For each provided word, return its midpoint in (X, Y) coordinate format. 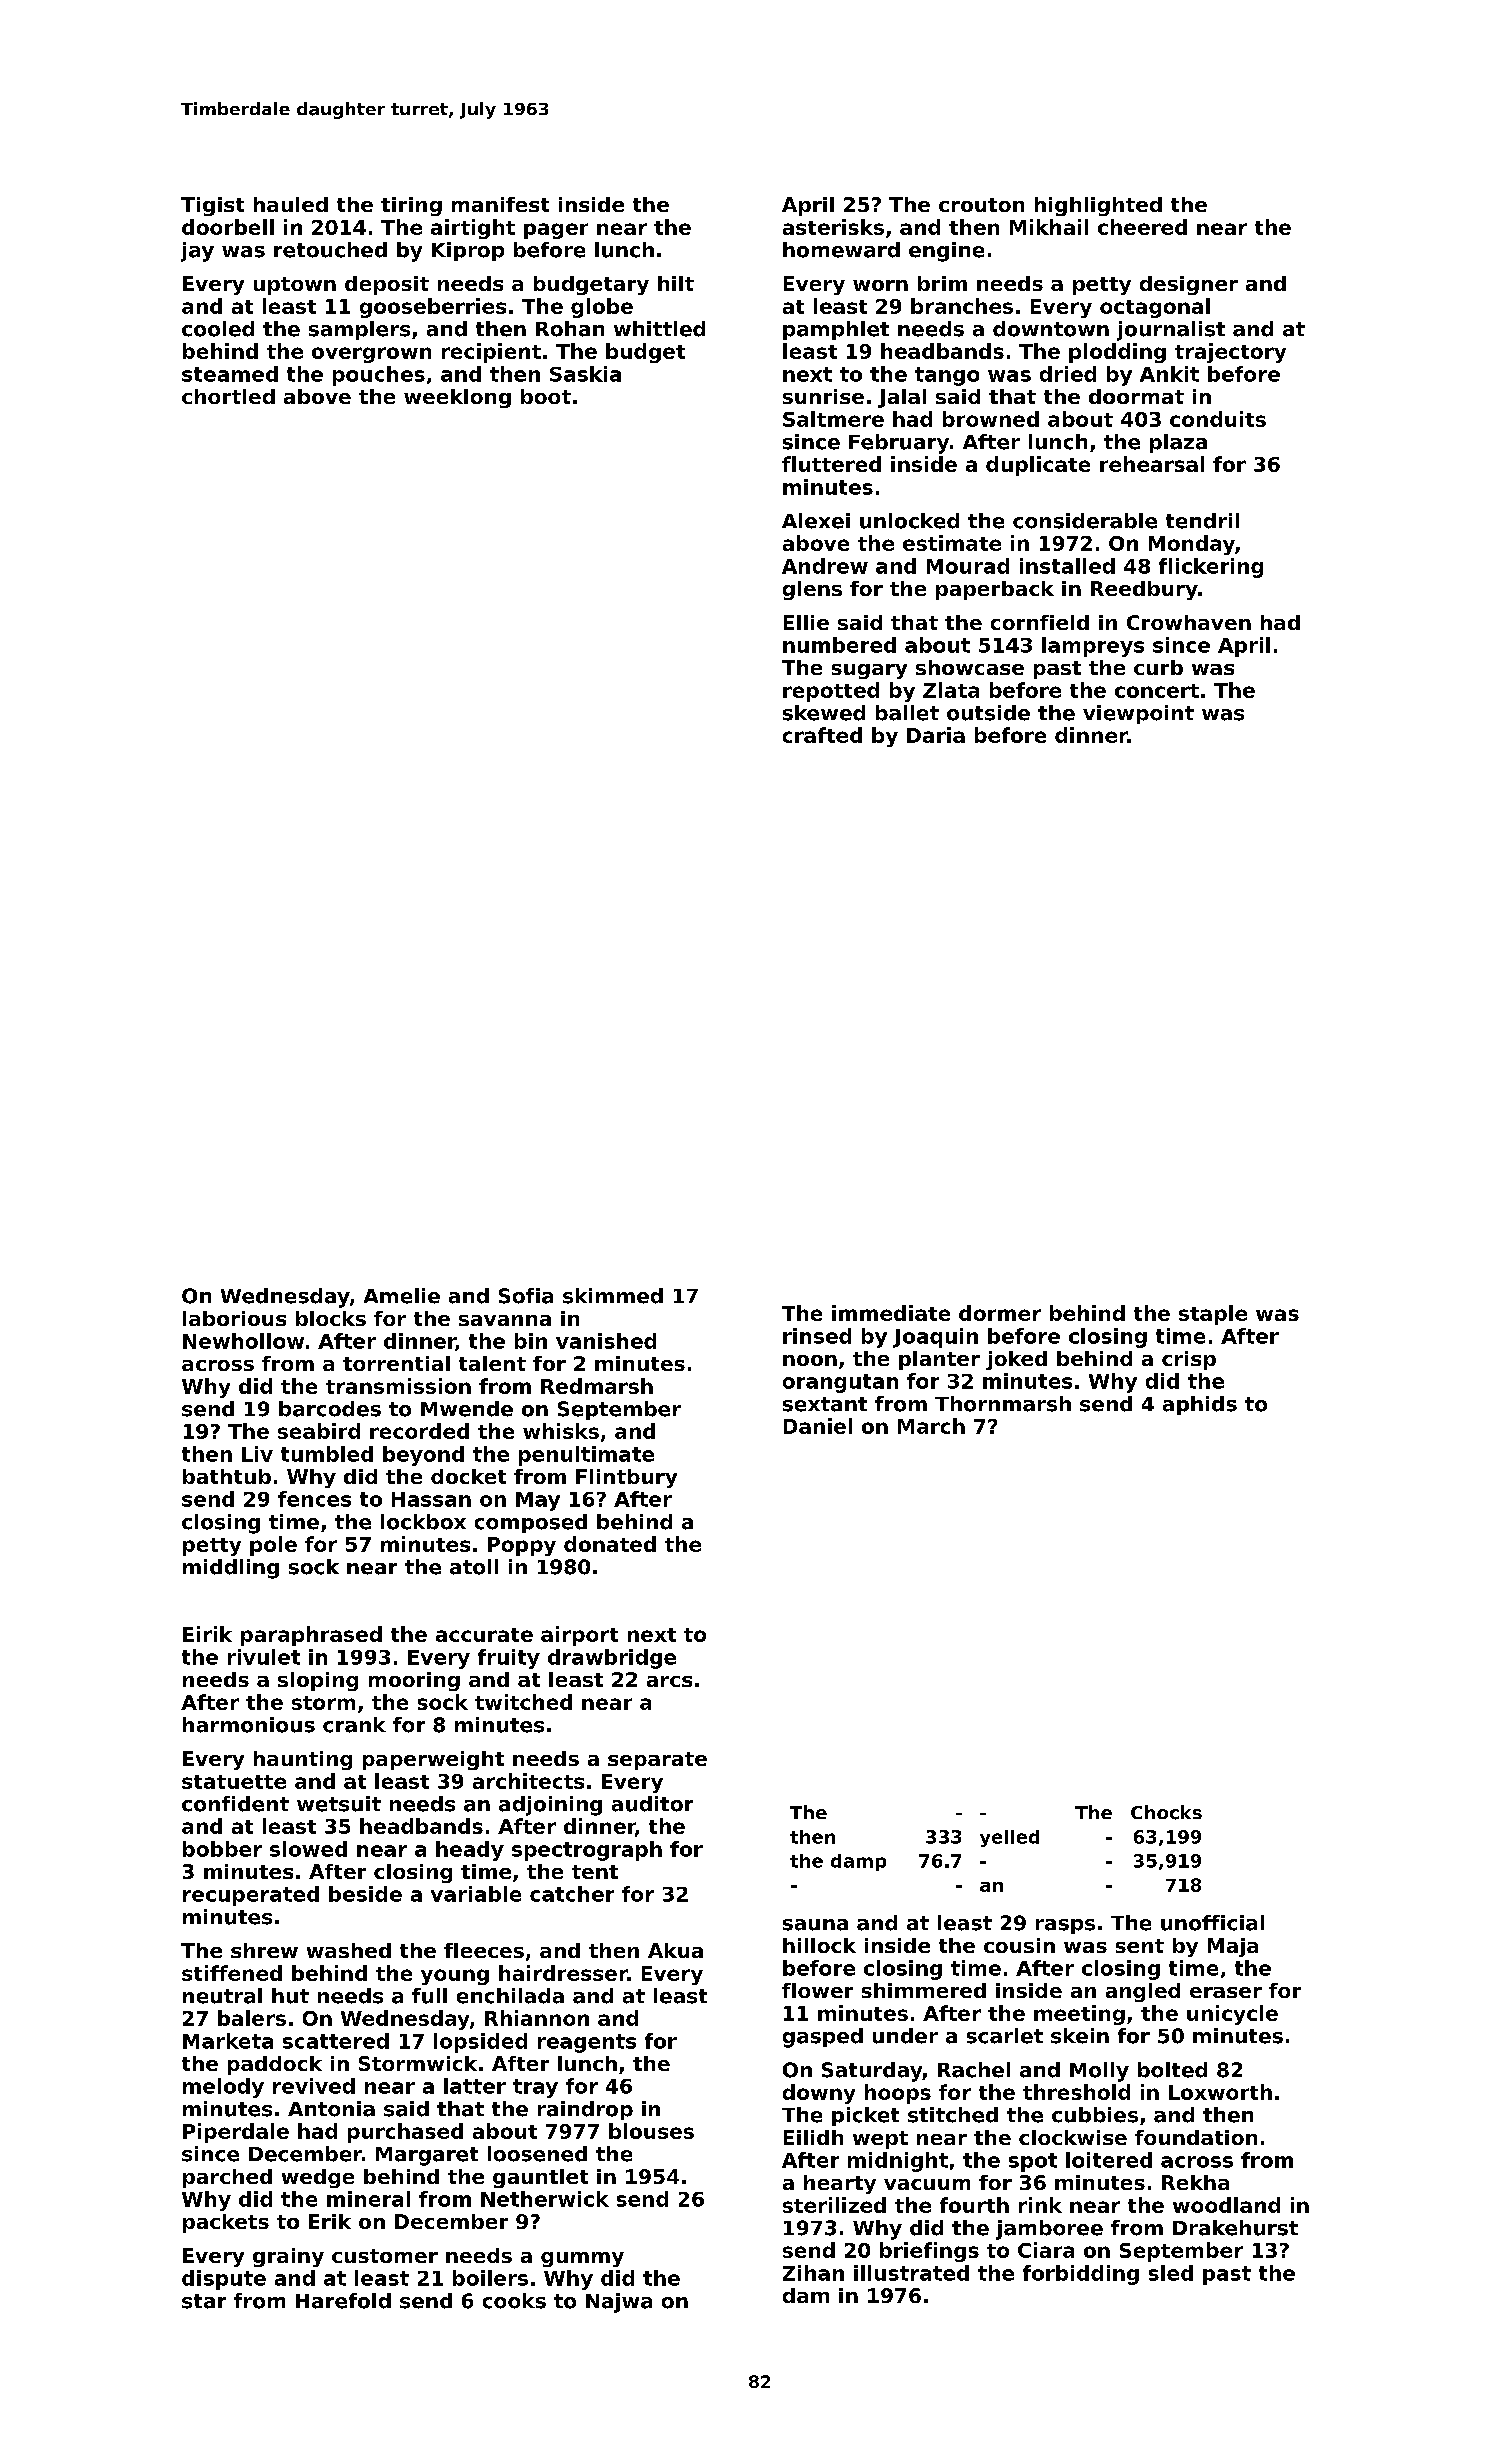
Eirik (207, 1634)
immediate (891, 1313)
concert (1157, 691)
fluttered (831, 464)
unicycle (1232, 2015)
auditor (652, 1804)
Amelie (402, 1296)
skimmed (613, 1296)
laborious (234, 1318)
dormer (1000, 1313)
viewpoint (1138, 714)
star (204, 2301)
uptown (295, 286)
